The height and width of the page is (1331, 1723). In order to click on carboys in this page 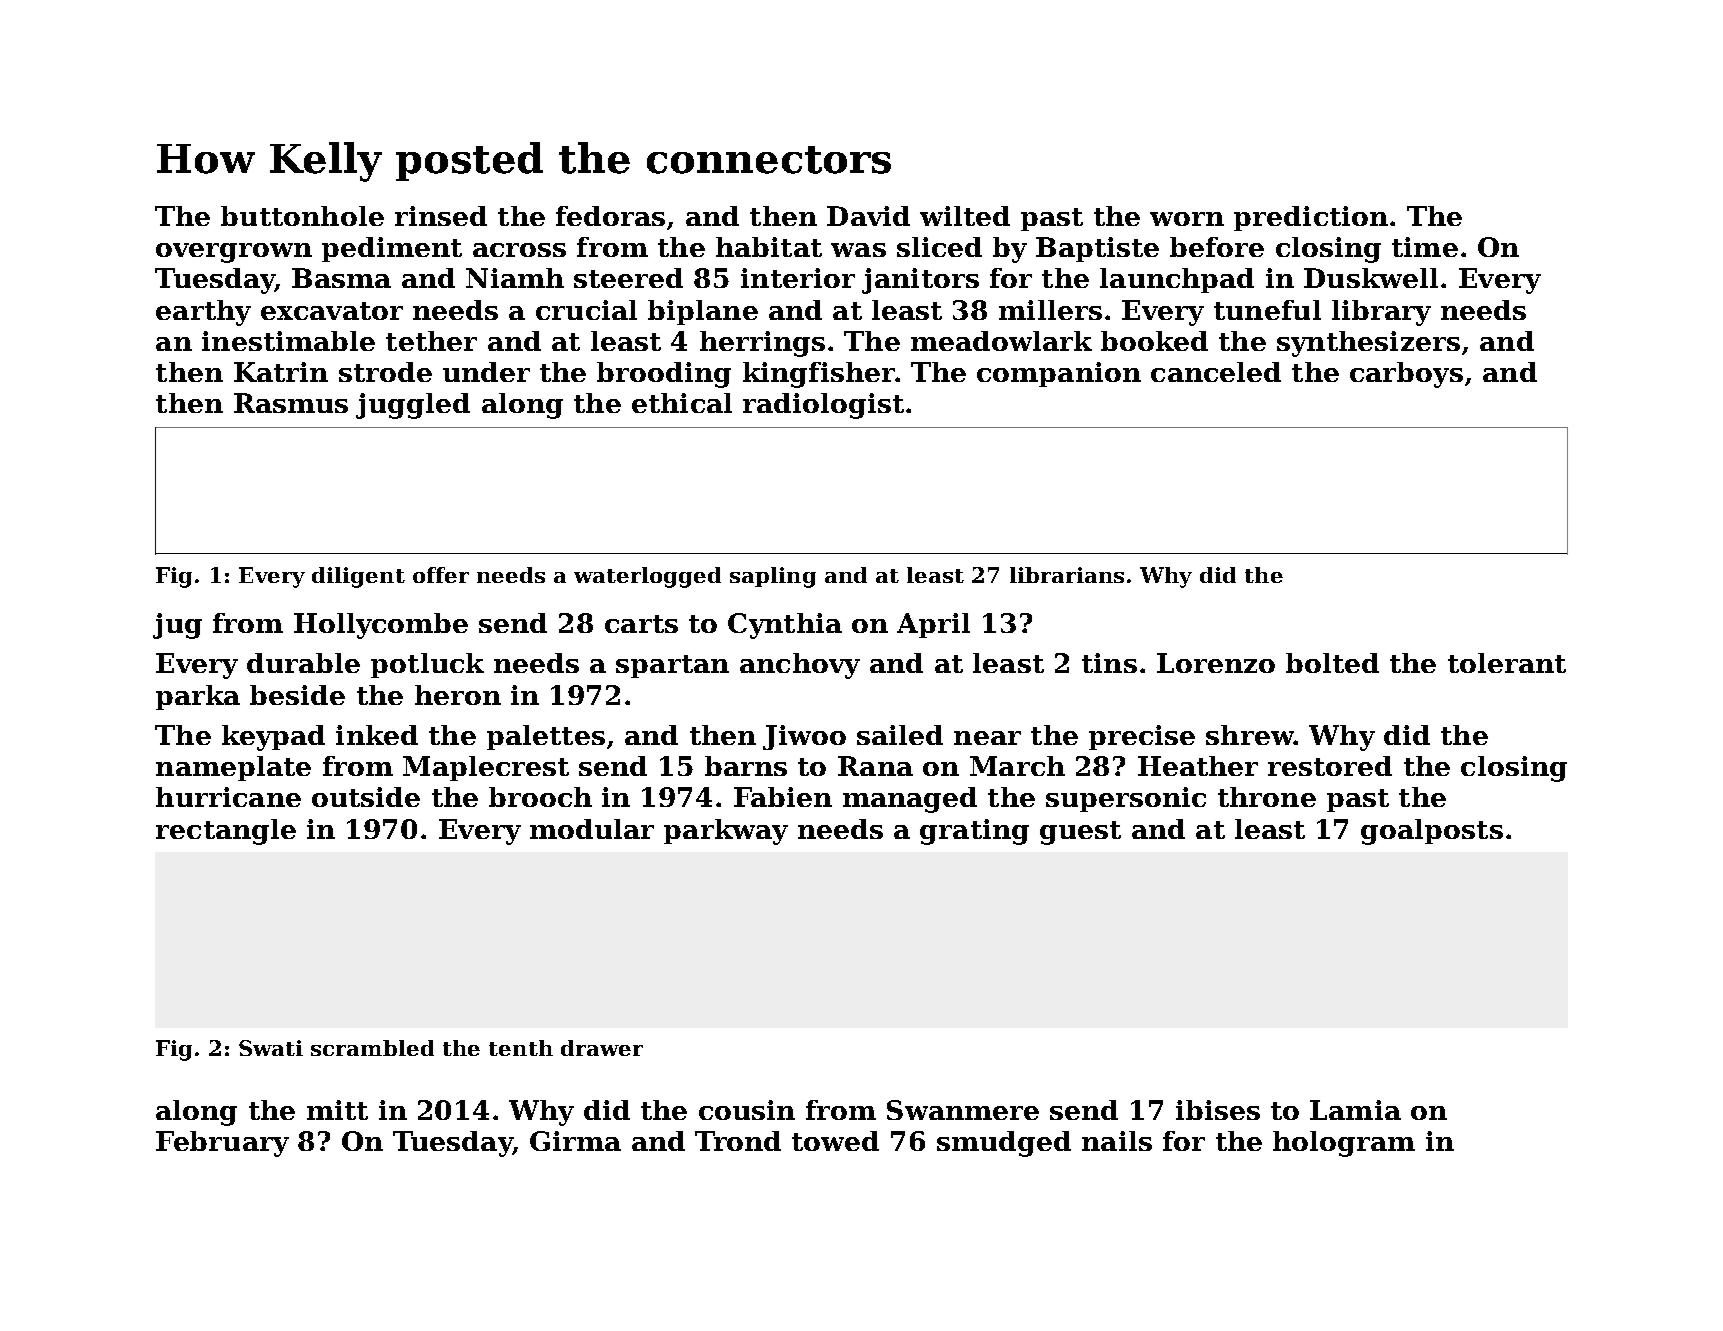, I will do `click(1406, 375)`.
